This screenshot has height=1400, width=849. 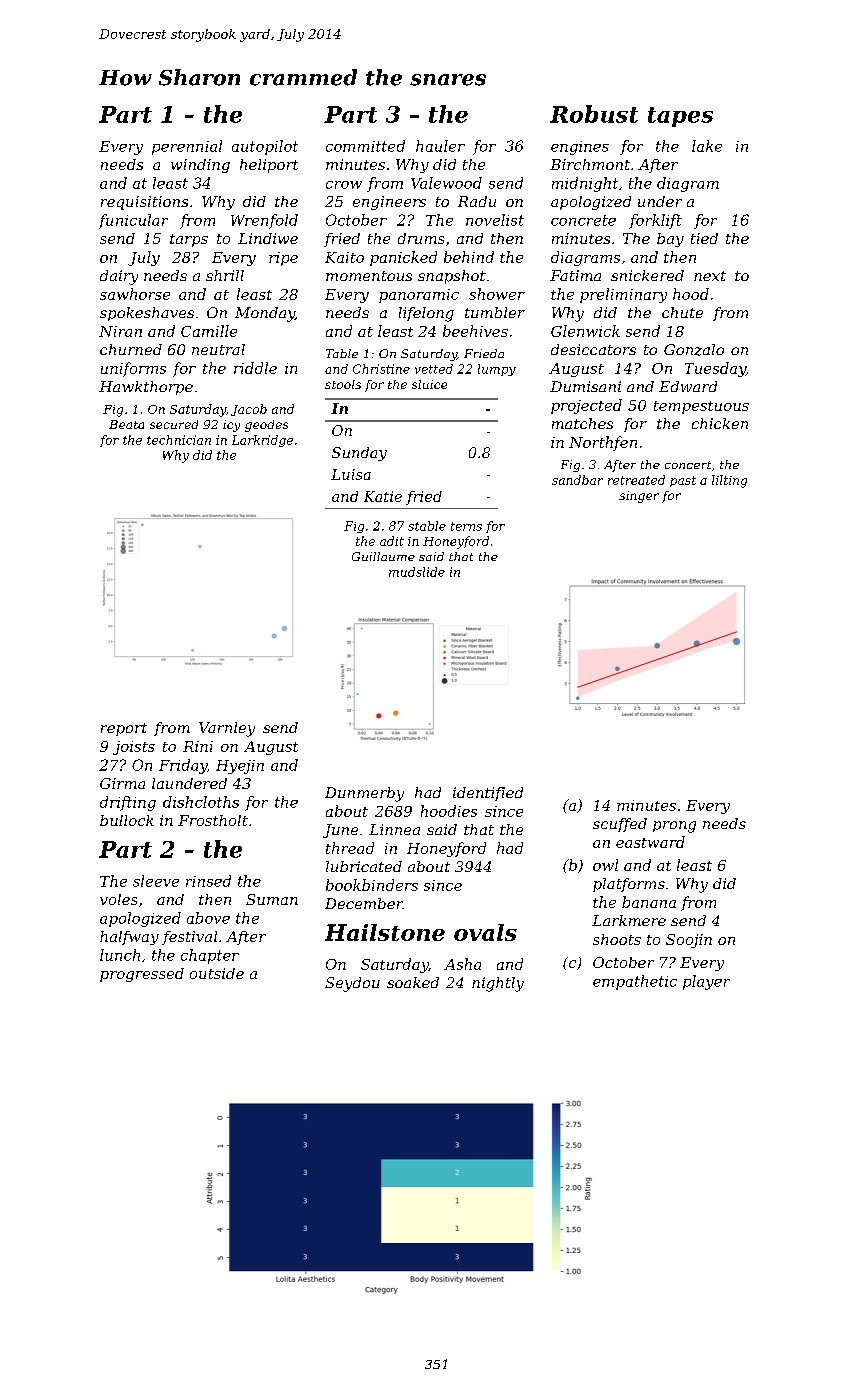 What do you see at coordinates (498, 984) in the screenshot?
I see `nightly` at bounding box center [498, 984].
